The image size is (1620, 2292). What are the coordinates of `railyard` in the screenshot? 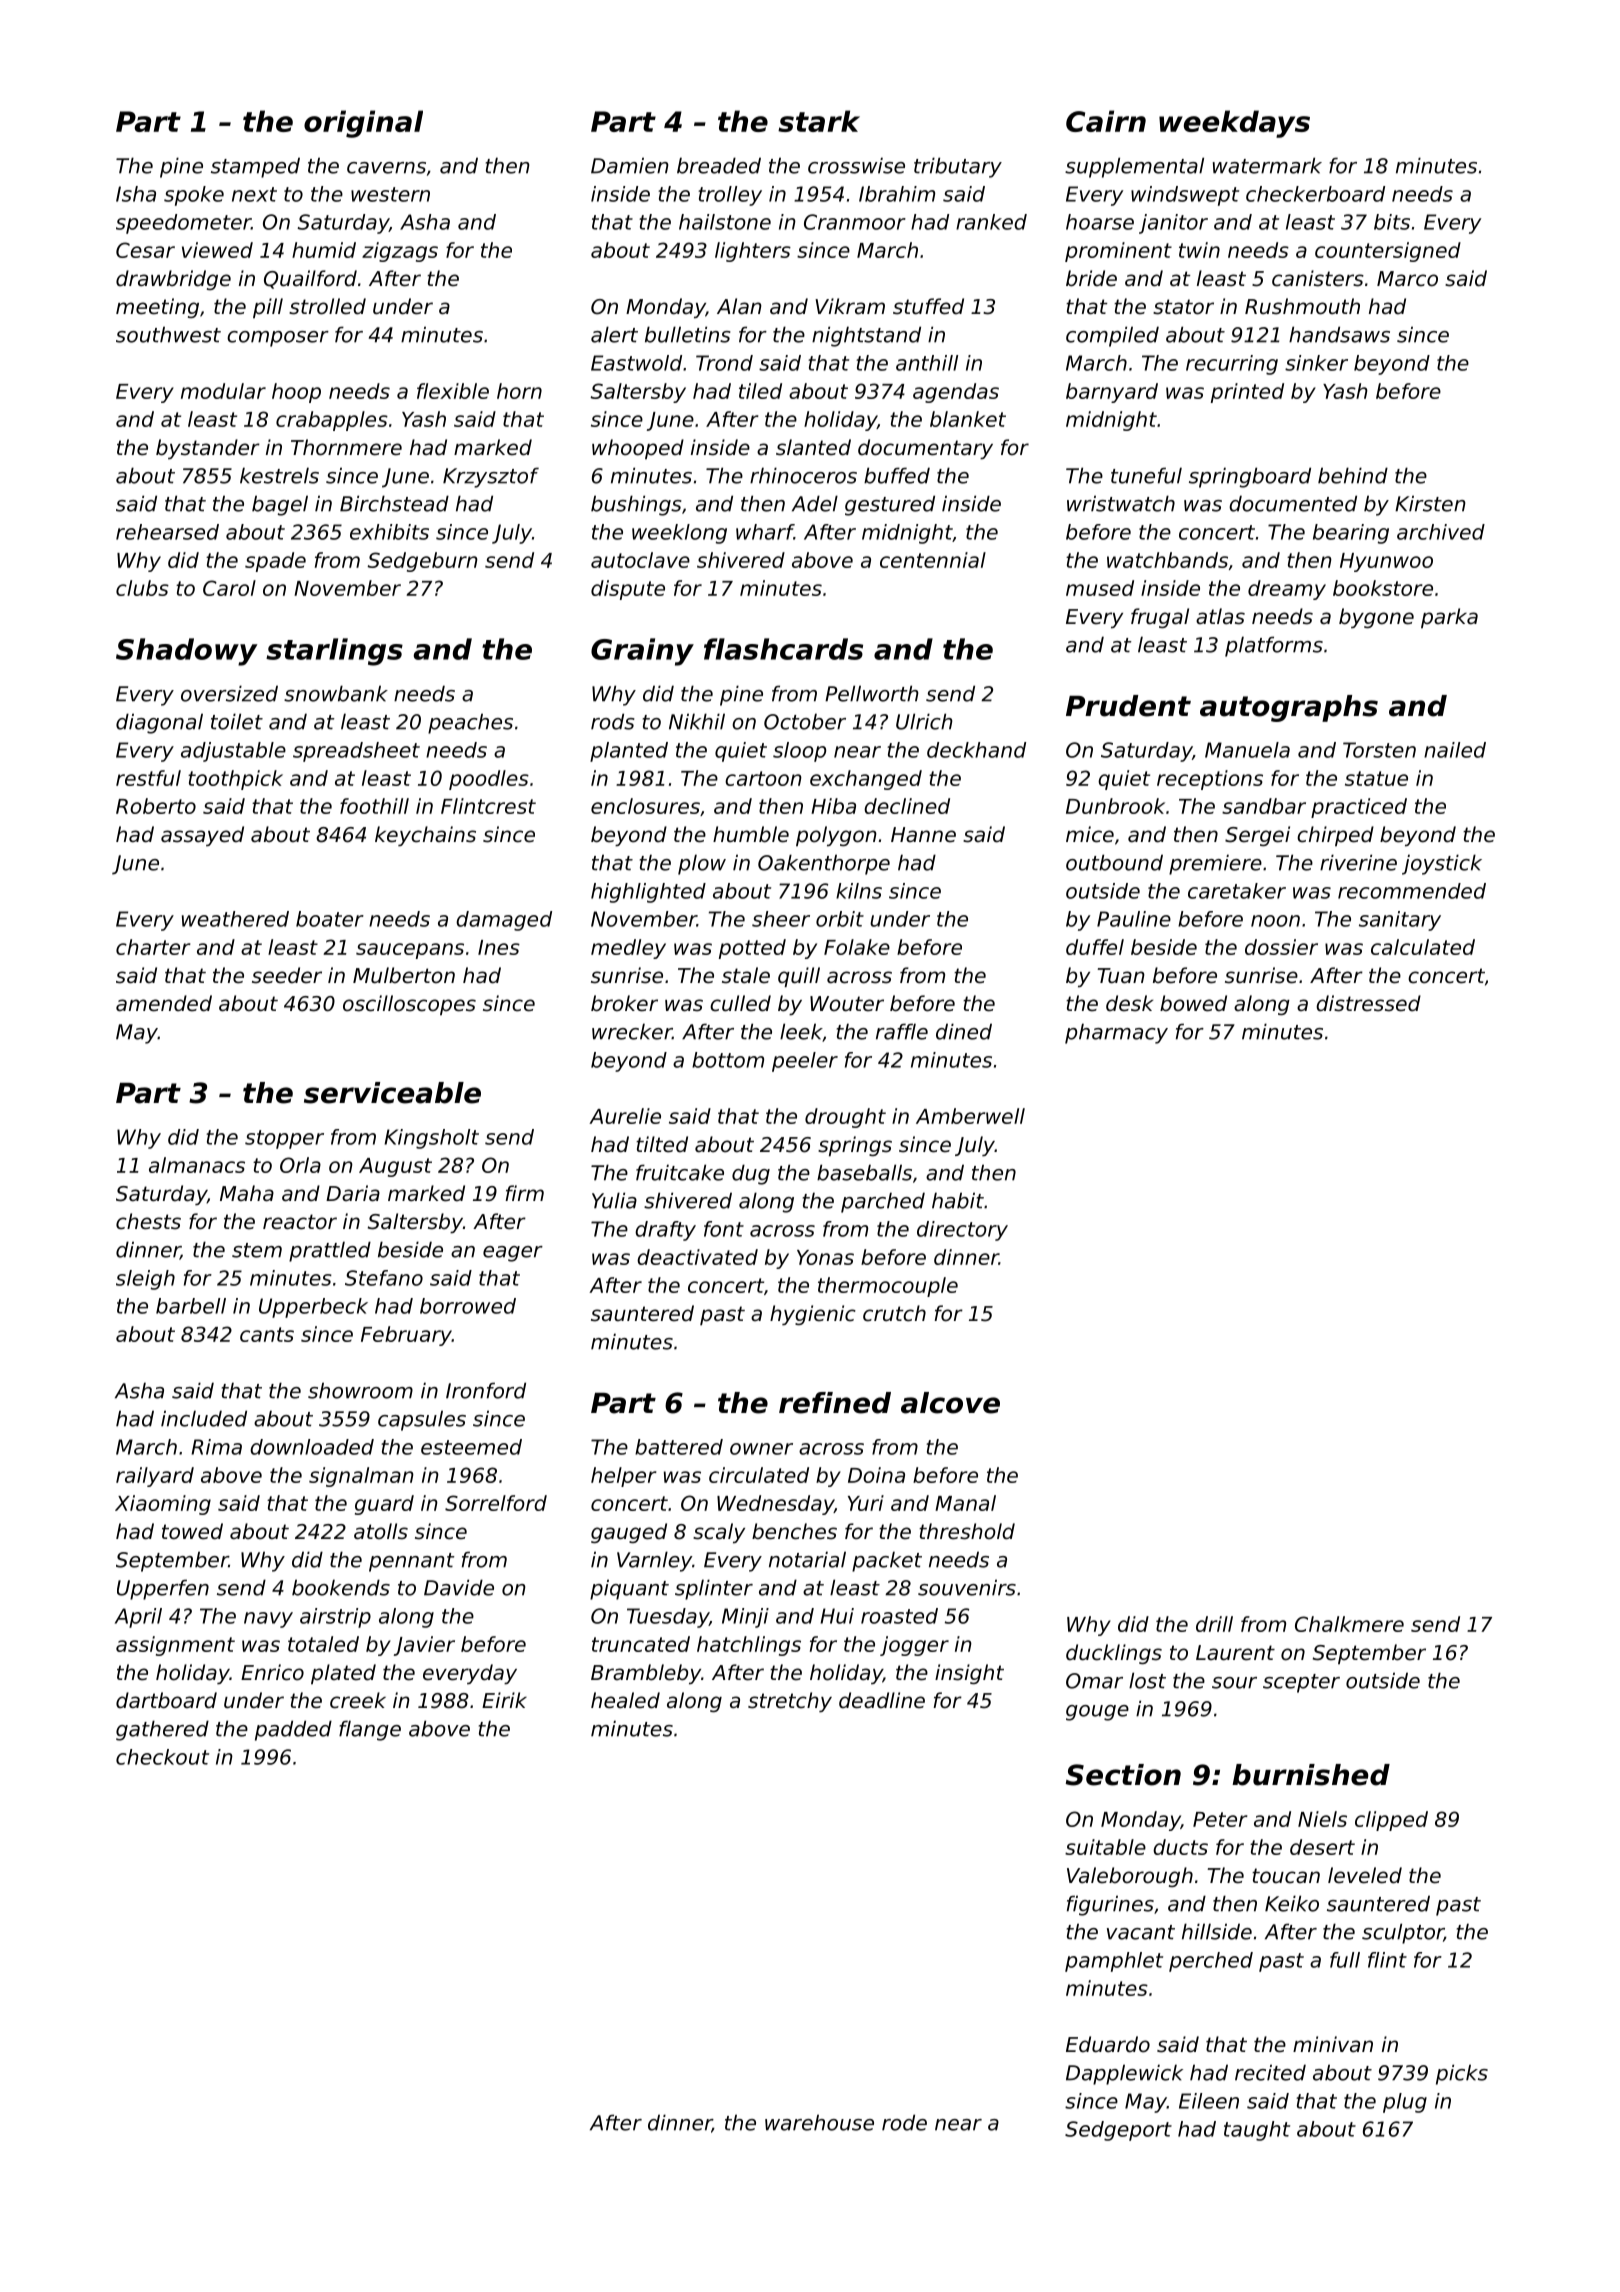 It's located at (155, 1477).
